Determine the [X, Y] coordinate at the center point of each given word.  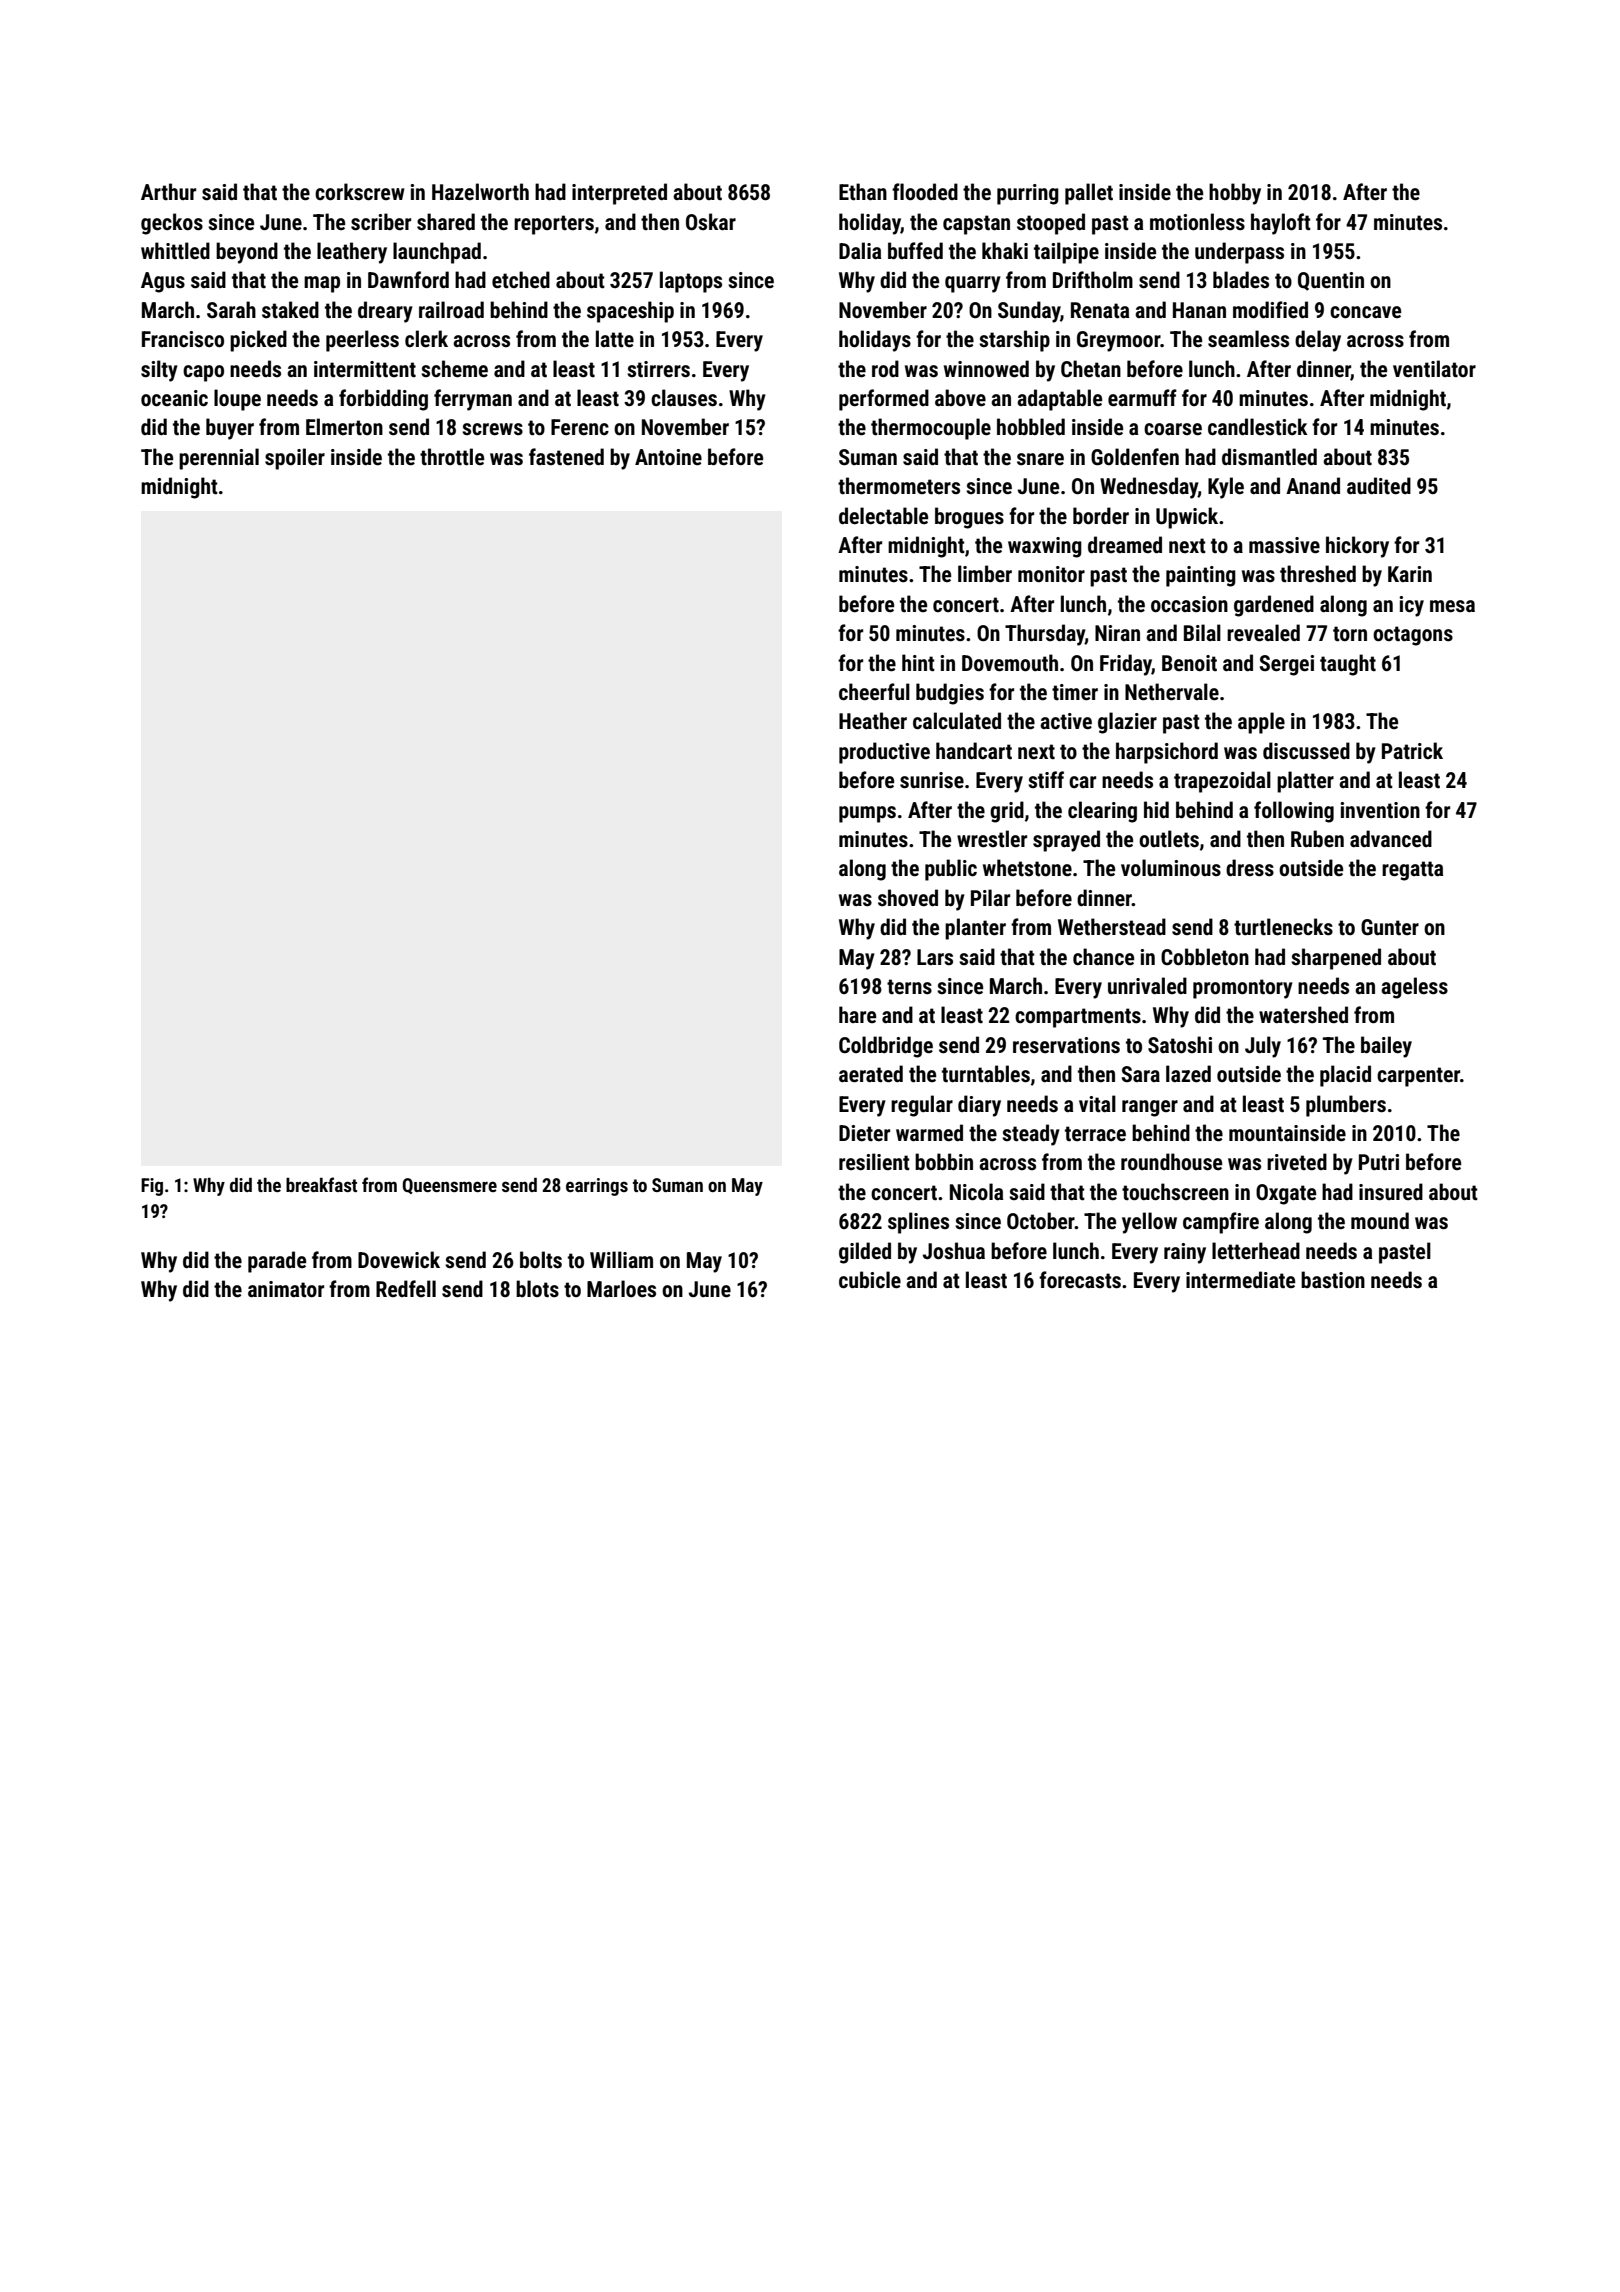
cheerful [874, 691]
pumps [867, 814]
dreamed [1125, 544]
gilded [865, 1253]
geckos [172, 224]
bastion [1333, 1280]
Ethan [863, 192]
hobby [1235, 194]
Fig [152, 1187]
